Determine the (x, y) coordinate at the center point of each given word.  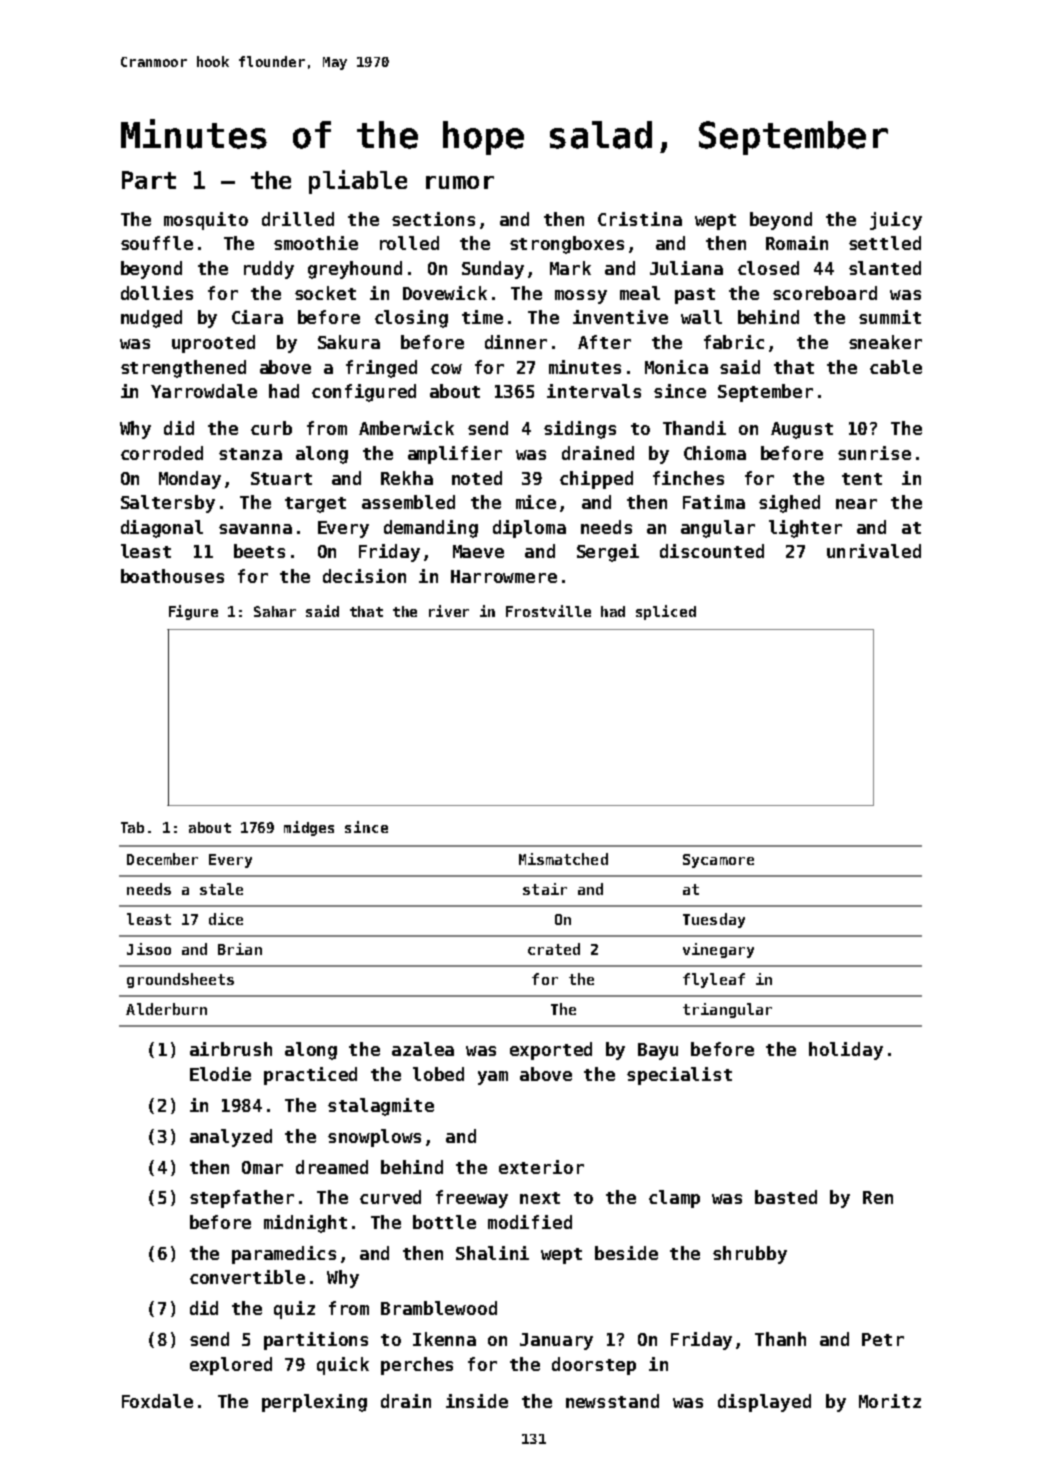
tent (862, 479)
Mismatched (563, 859)
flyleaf (714, 980)
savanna (255, 529)
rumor (460, 182)
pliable (358, 182)
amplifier (455, 455)
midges (309, 828)
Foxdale (157, 1401)
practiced (310, 1076)
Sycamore (718, 861)
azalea (423, 1049)
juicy (896, 221)
